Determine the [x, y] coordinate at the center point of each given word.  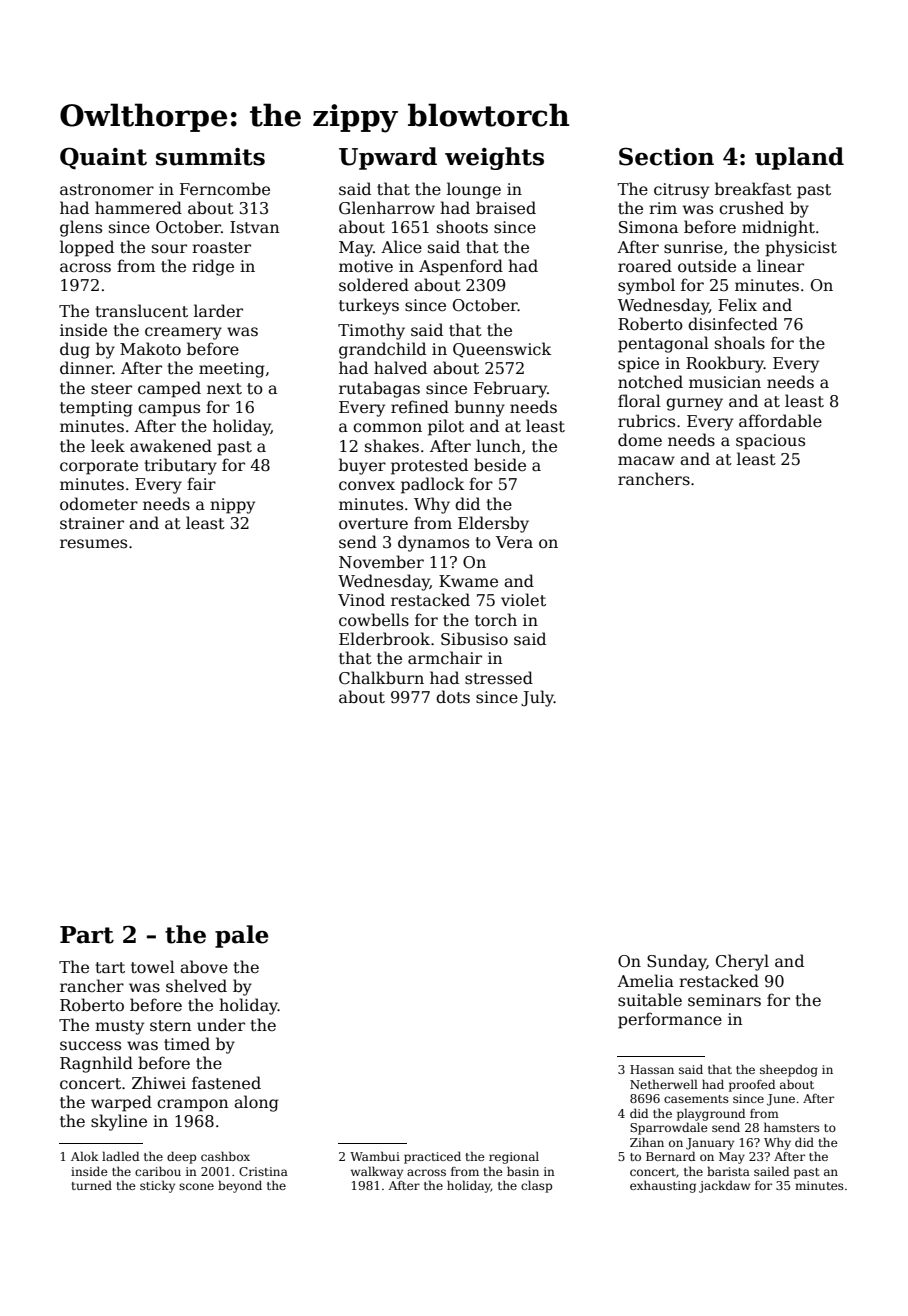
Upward [388, 158]
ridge [213, 267]
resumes [93, 544]
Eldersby [493, 524]
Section [666, 156]
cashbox [225, 1156]
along [256, 1103]
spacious [770, 442]
